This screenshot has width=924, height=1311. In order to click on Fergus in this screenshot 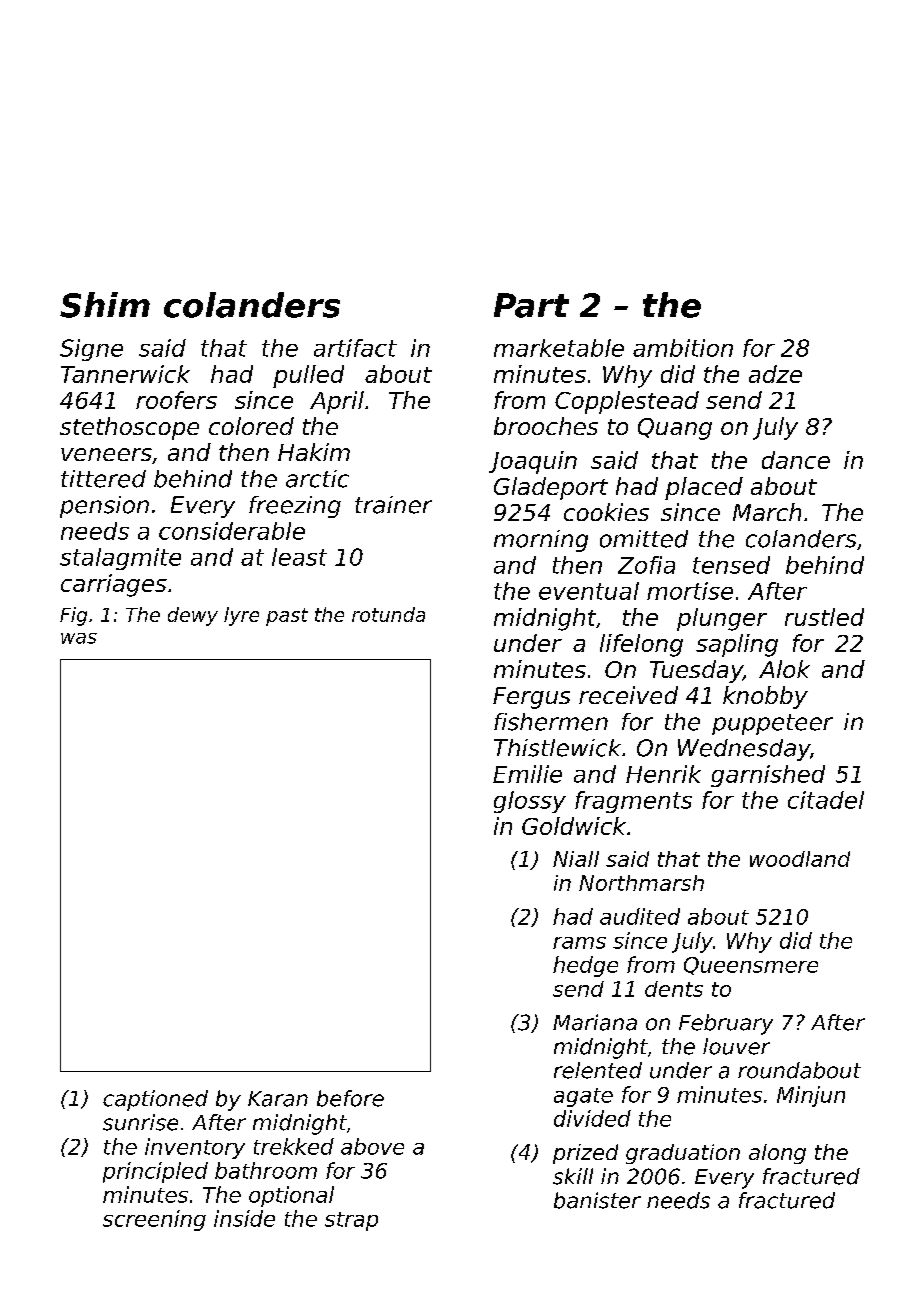, I will do `click(531, 698)`.
